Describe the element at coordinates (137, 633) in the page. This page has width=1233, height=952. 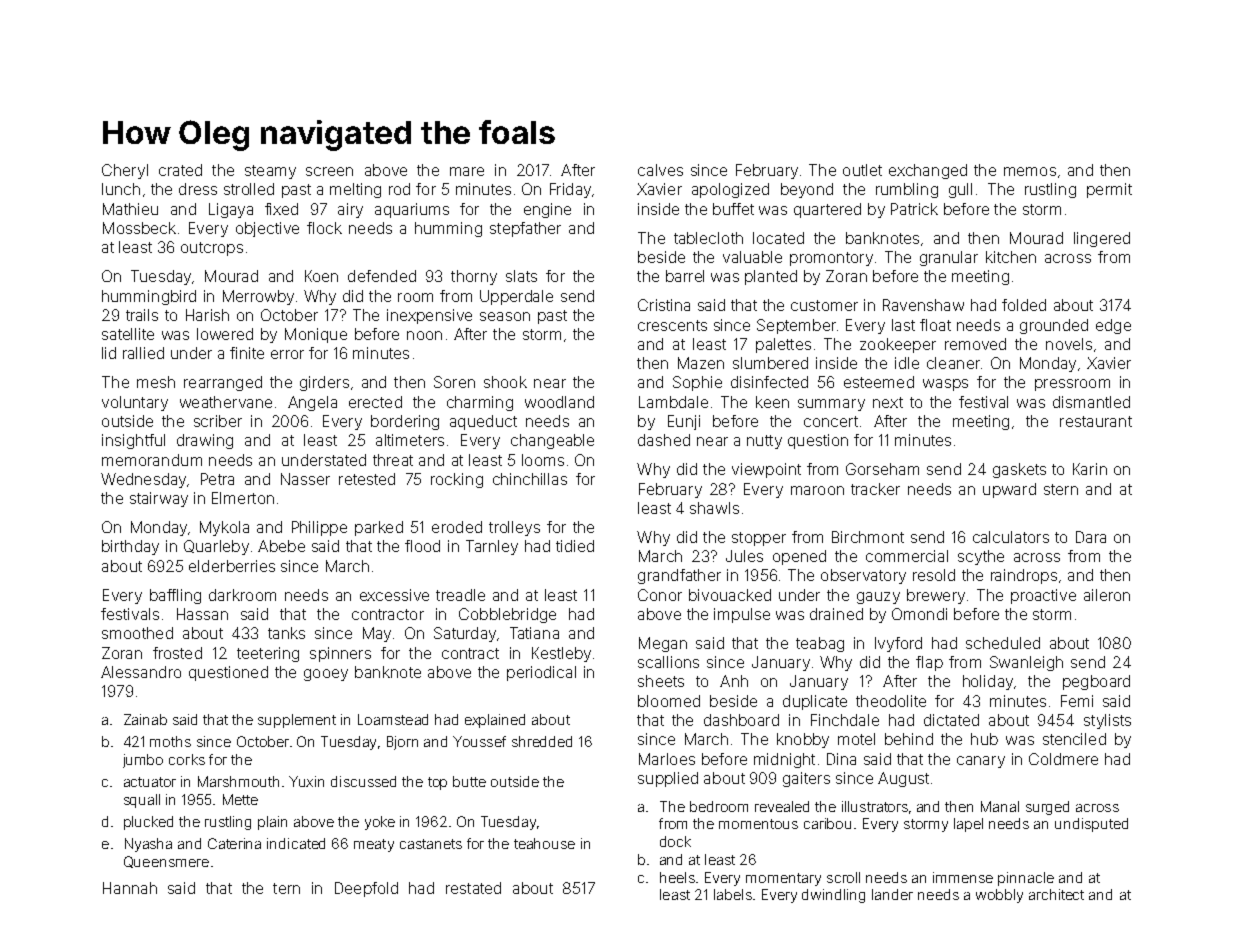
I see `smoothed` at that location.
